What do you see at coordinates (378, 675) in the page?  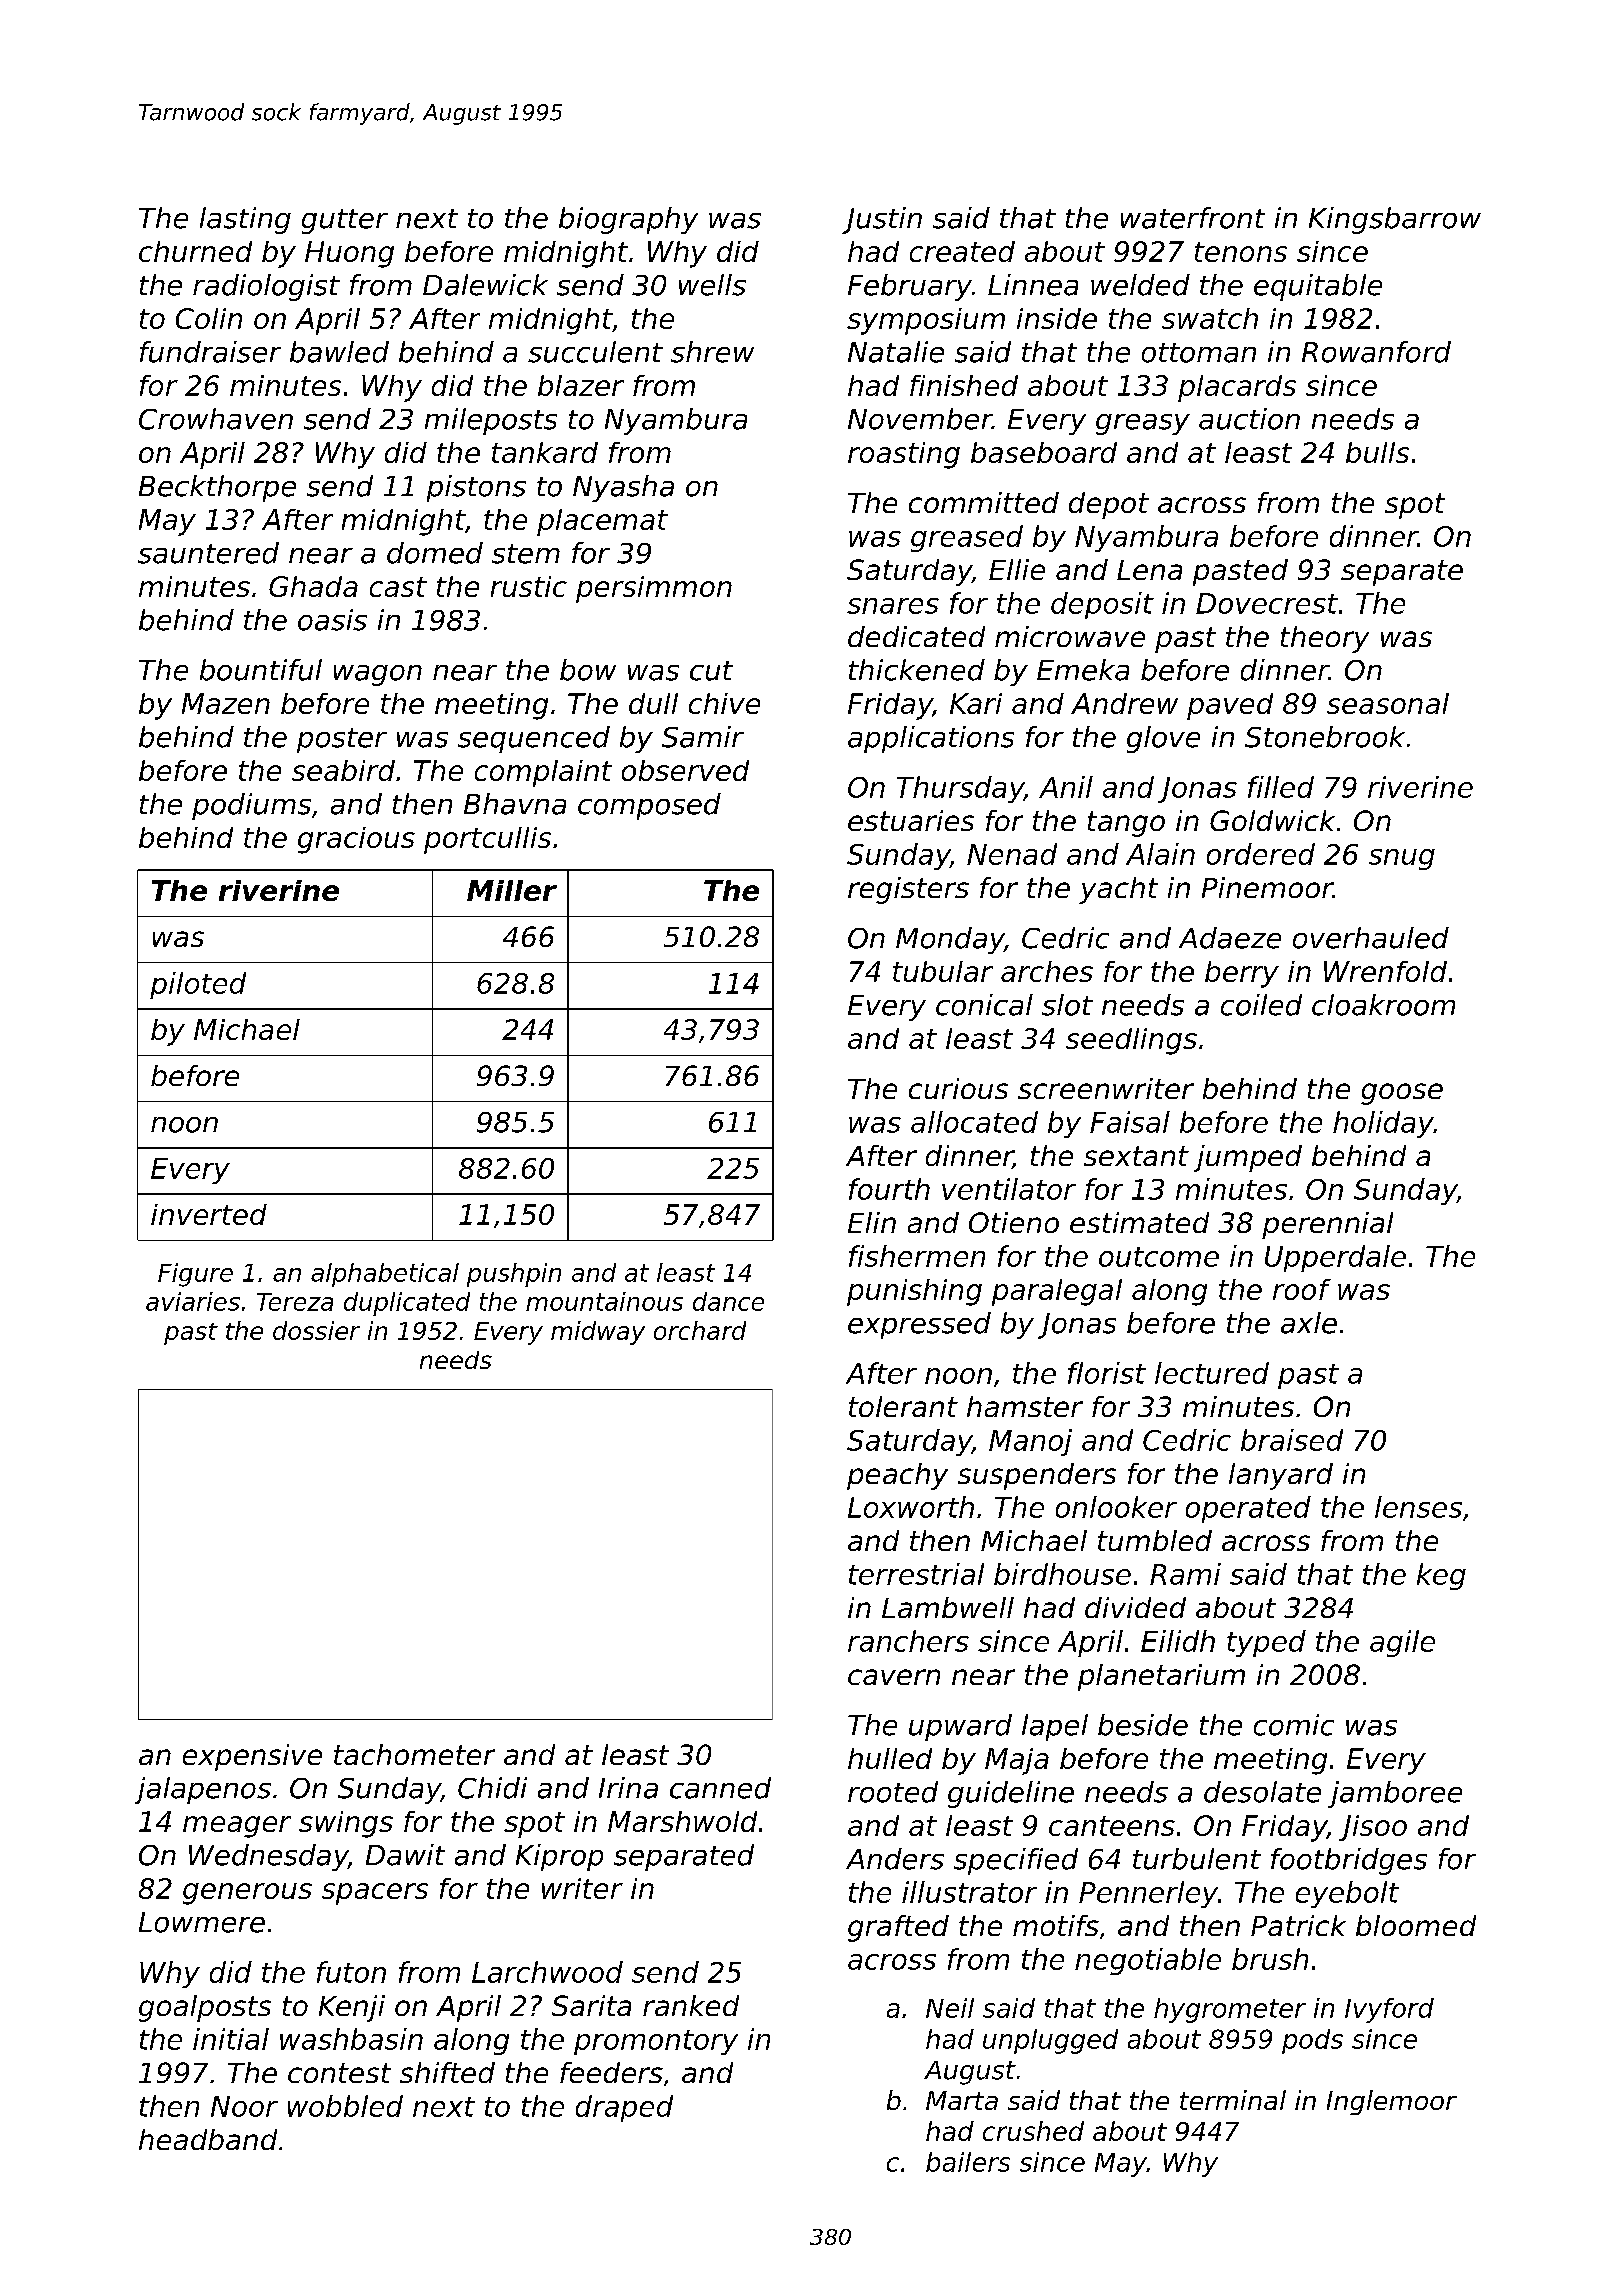 I see `wagon` at bounding box center [378, 675].
